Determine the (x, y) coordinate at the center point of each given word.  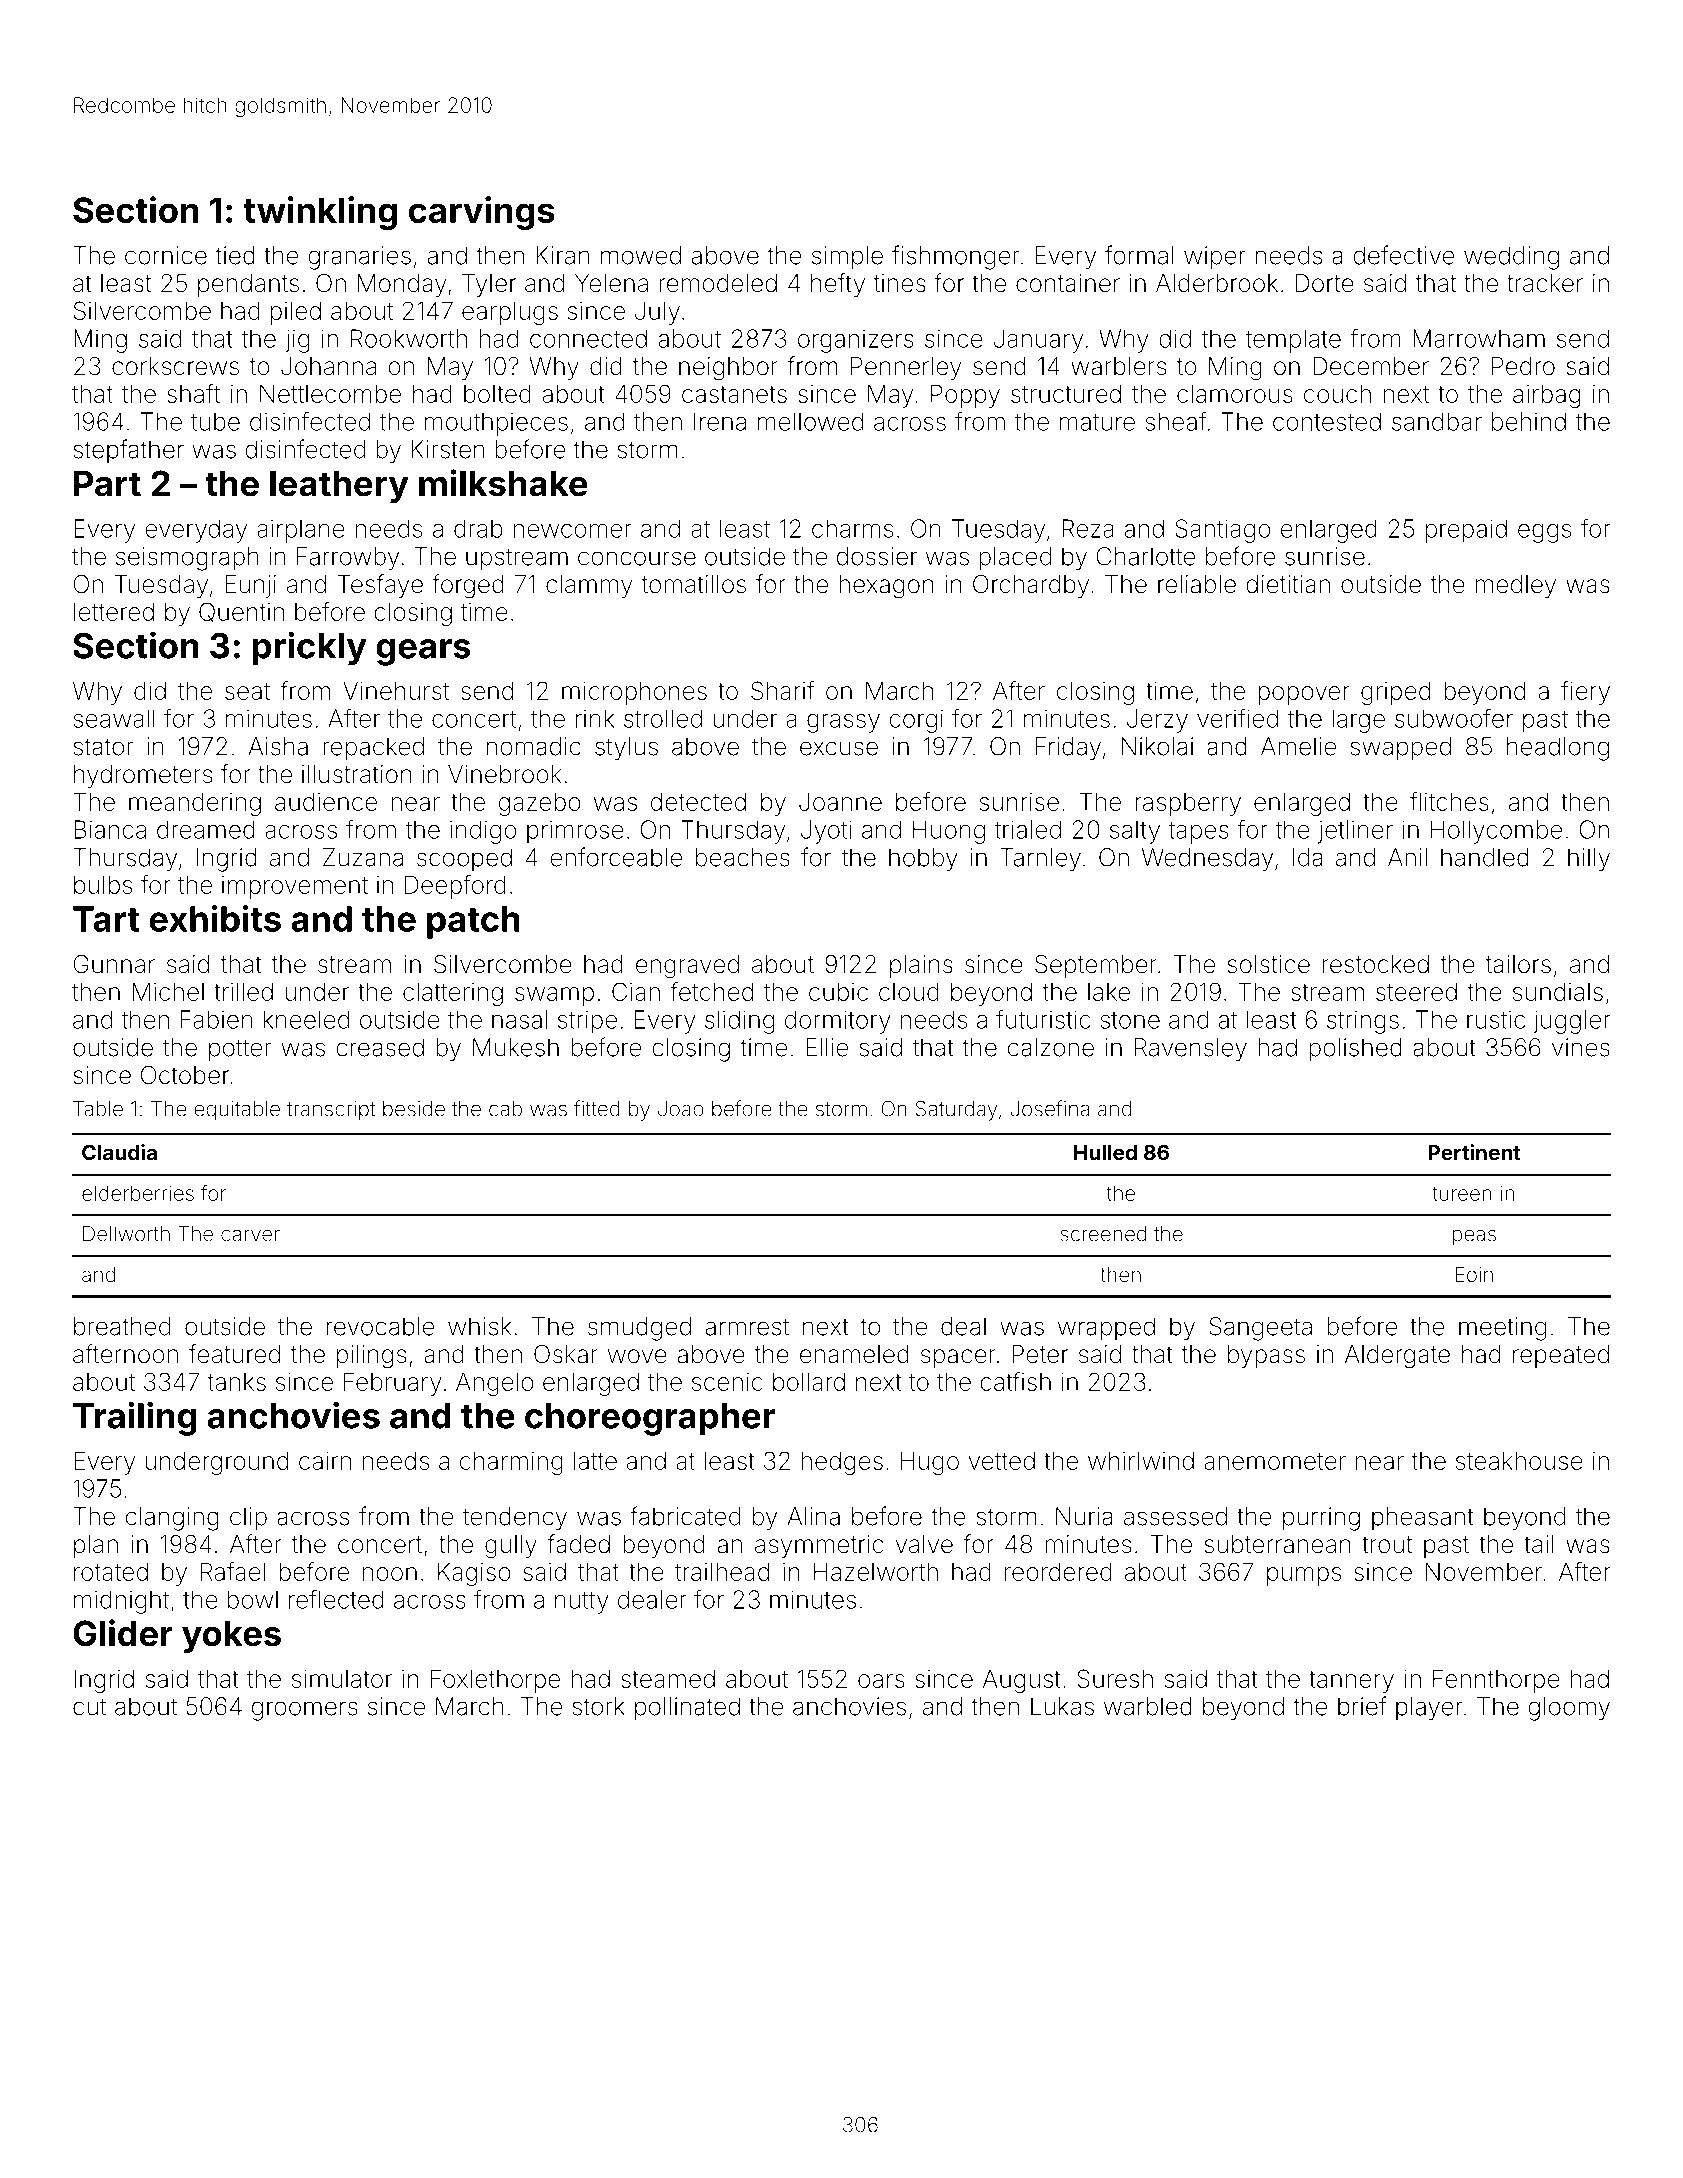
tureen (1462, 1194)
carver (250, 1236)
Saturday (956, 1111)
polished (1355, 1049)
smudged (639, 1329)
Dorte (1324, 283)
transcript (331, 1111)
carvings (482, 213)
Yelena (611, 283)
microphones (634, 693)
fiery (1585, 693)
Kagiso (474, 1574)
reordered (1058, 1572)
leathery (339, 487)
